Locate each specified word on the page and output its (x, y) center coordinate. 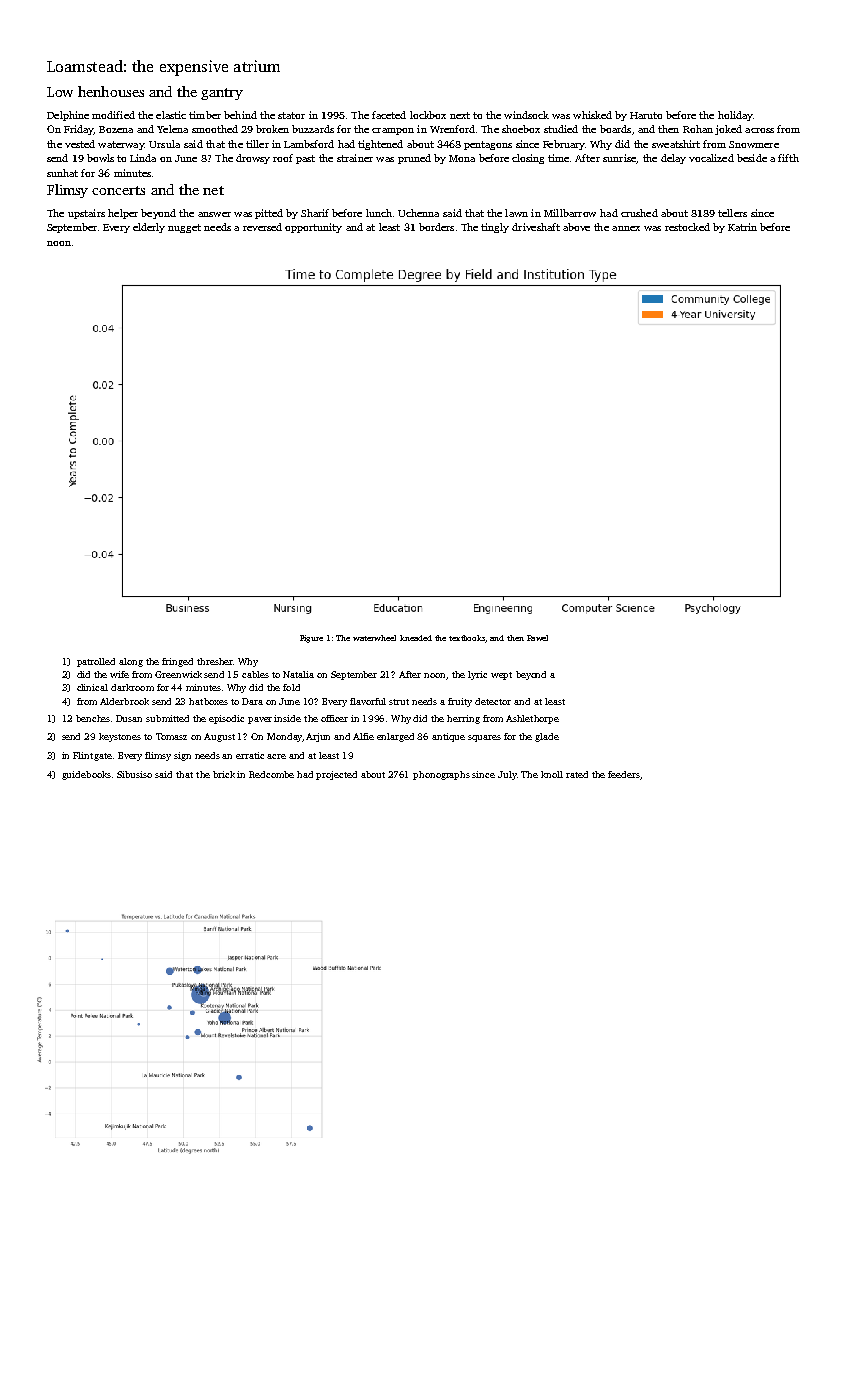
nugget (184, 228)
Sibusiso (134, 774)
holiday (735, 116)
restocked (687, 227)
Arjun (318, 737)
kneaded (416, 638)
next (460, 115)
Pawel (537, 638)
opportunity (313, 228)
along (131, 662)
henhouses (111, 91)
